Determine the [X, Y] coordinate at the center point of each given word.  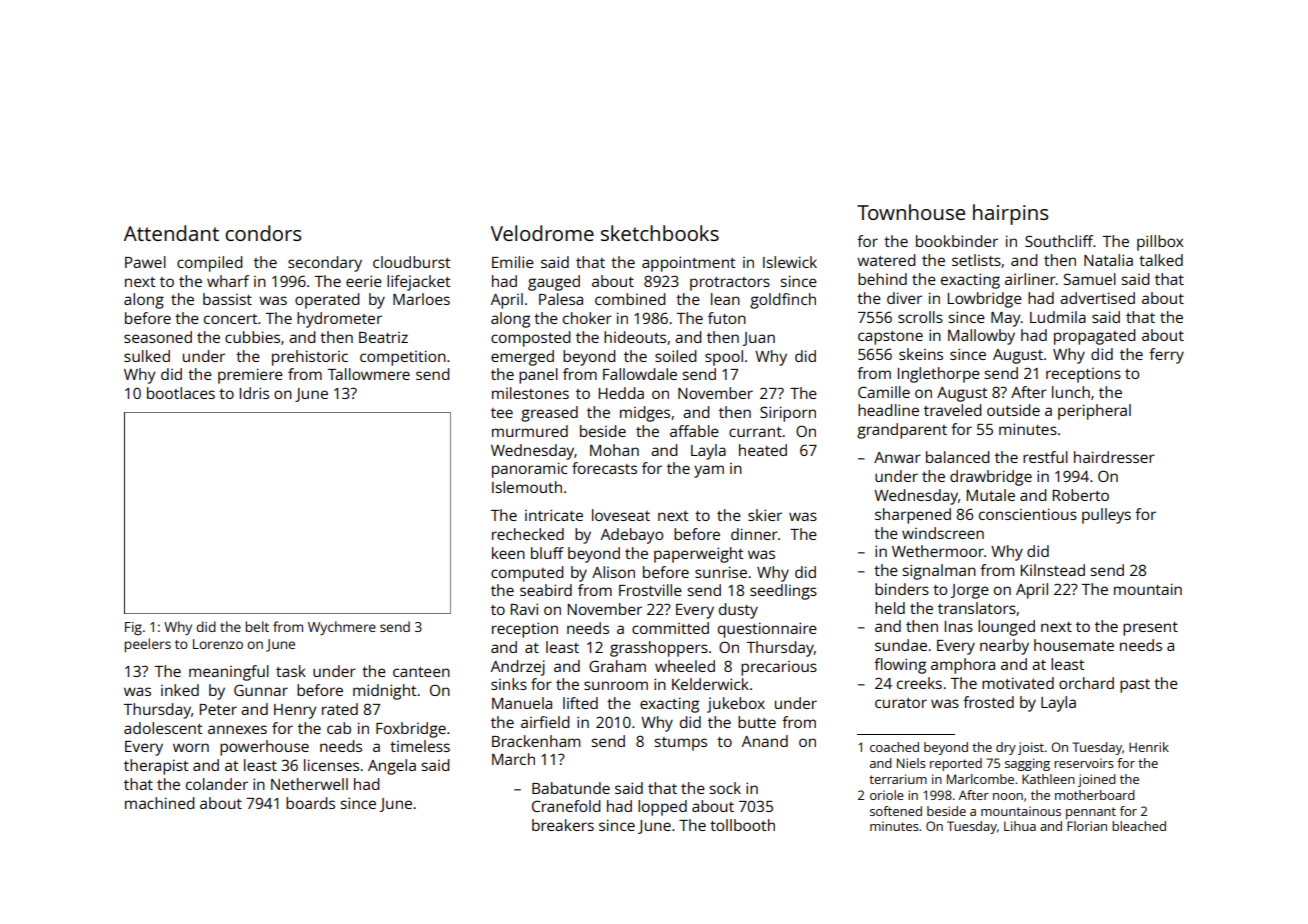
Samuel [1090, 279]
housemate [1074, 645]
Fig [133, 628]
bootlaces [181, 393]
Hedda [621, 393]
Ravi [524, 609]
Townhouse [911, 212]
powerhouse [264, 748]
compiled [210, 264]
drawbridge [991, 478]
